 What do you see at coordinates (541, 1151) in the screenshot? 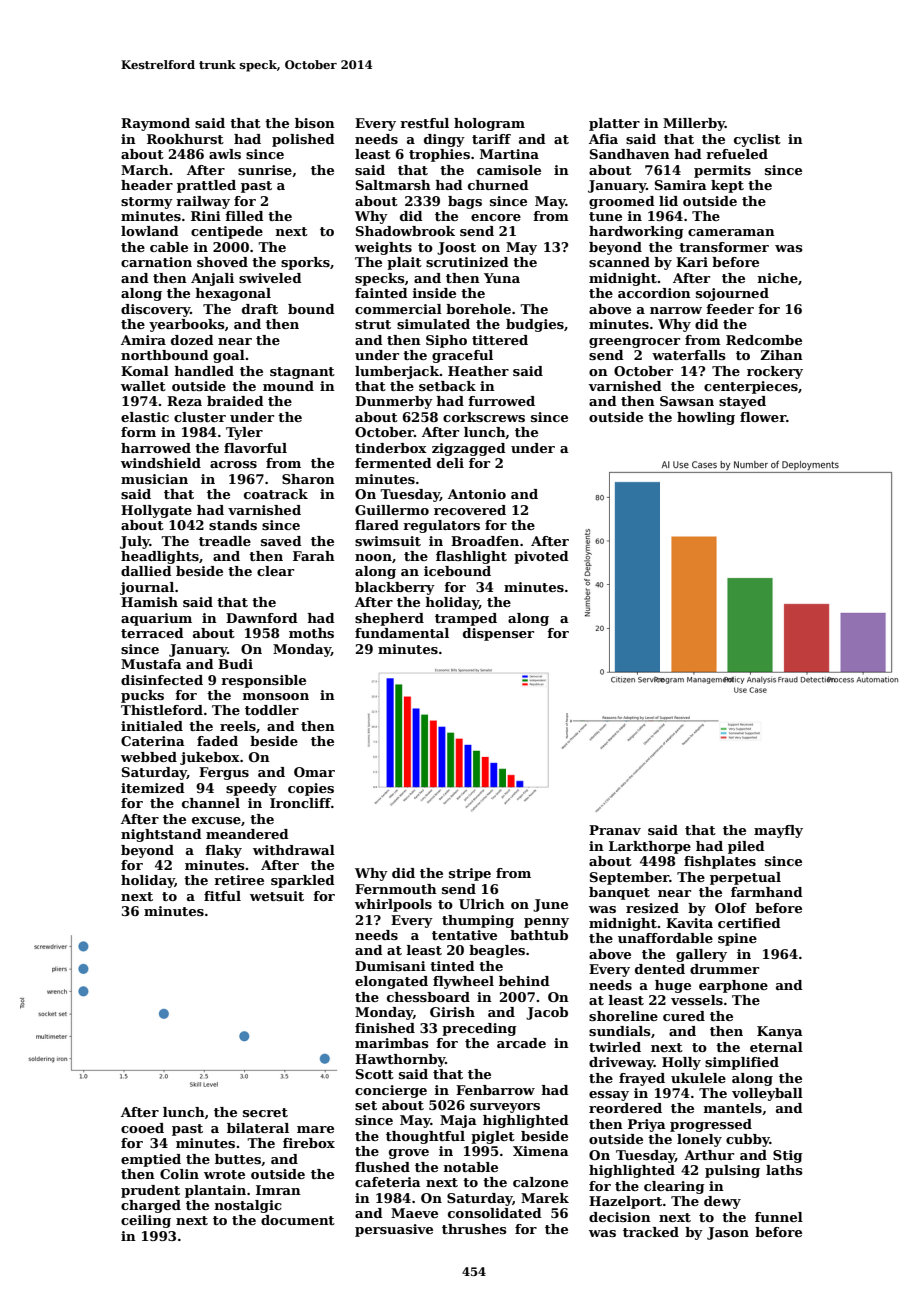
I see `Ximena` at bounding box center [541, 1151].
